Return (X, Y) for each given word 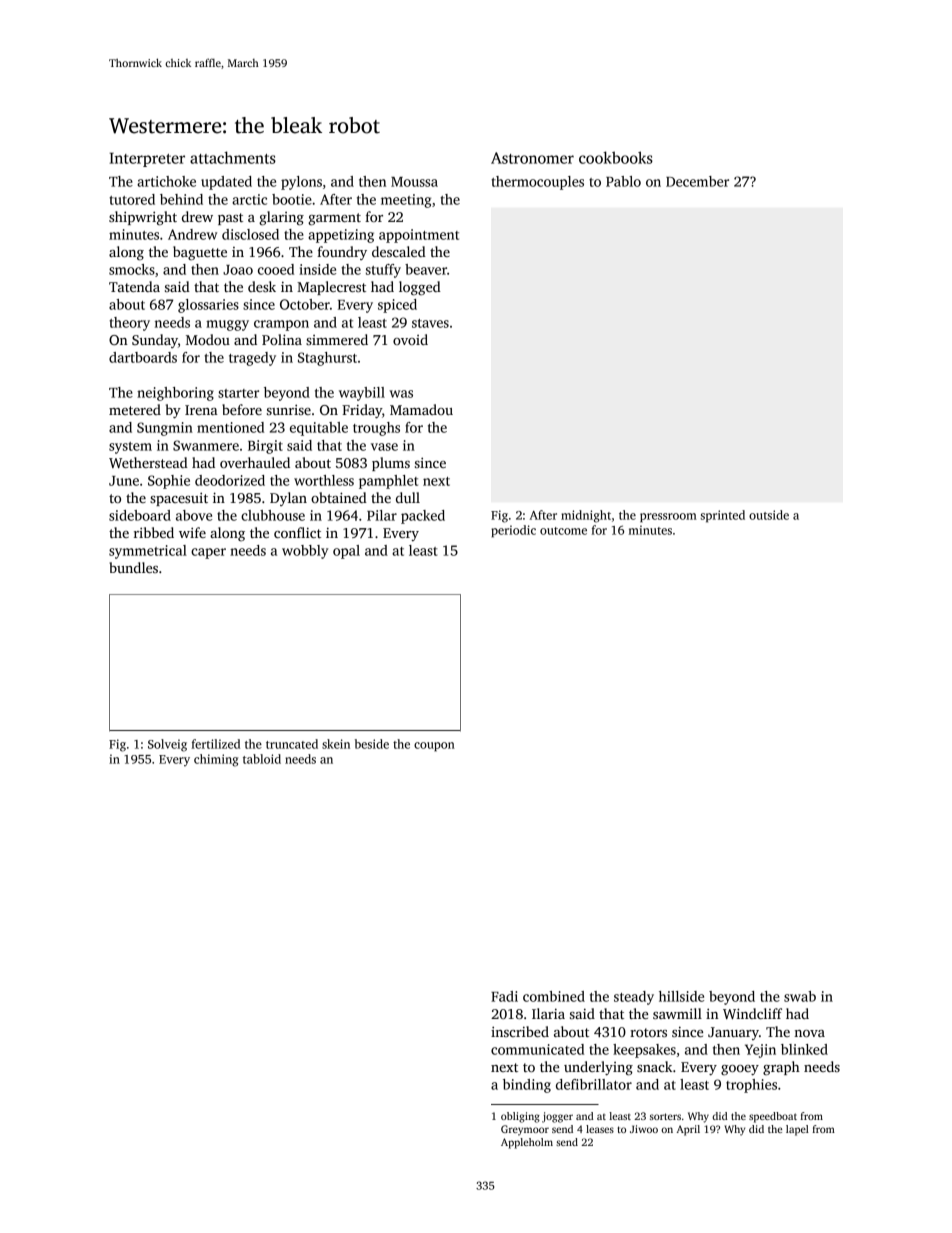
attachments (233, 157)
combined (554, 996)
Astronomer (532, 158)
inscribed (520, 1031)
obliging (520, 1117)
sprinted (722, 516)
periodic (513, 531)
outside (769, 515)
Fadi (504, 996)
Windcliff (752, 1013)
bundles (133, 567)
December (697, 181)
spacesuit (179, 499)
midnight (586, 516)
